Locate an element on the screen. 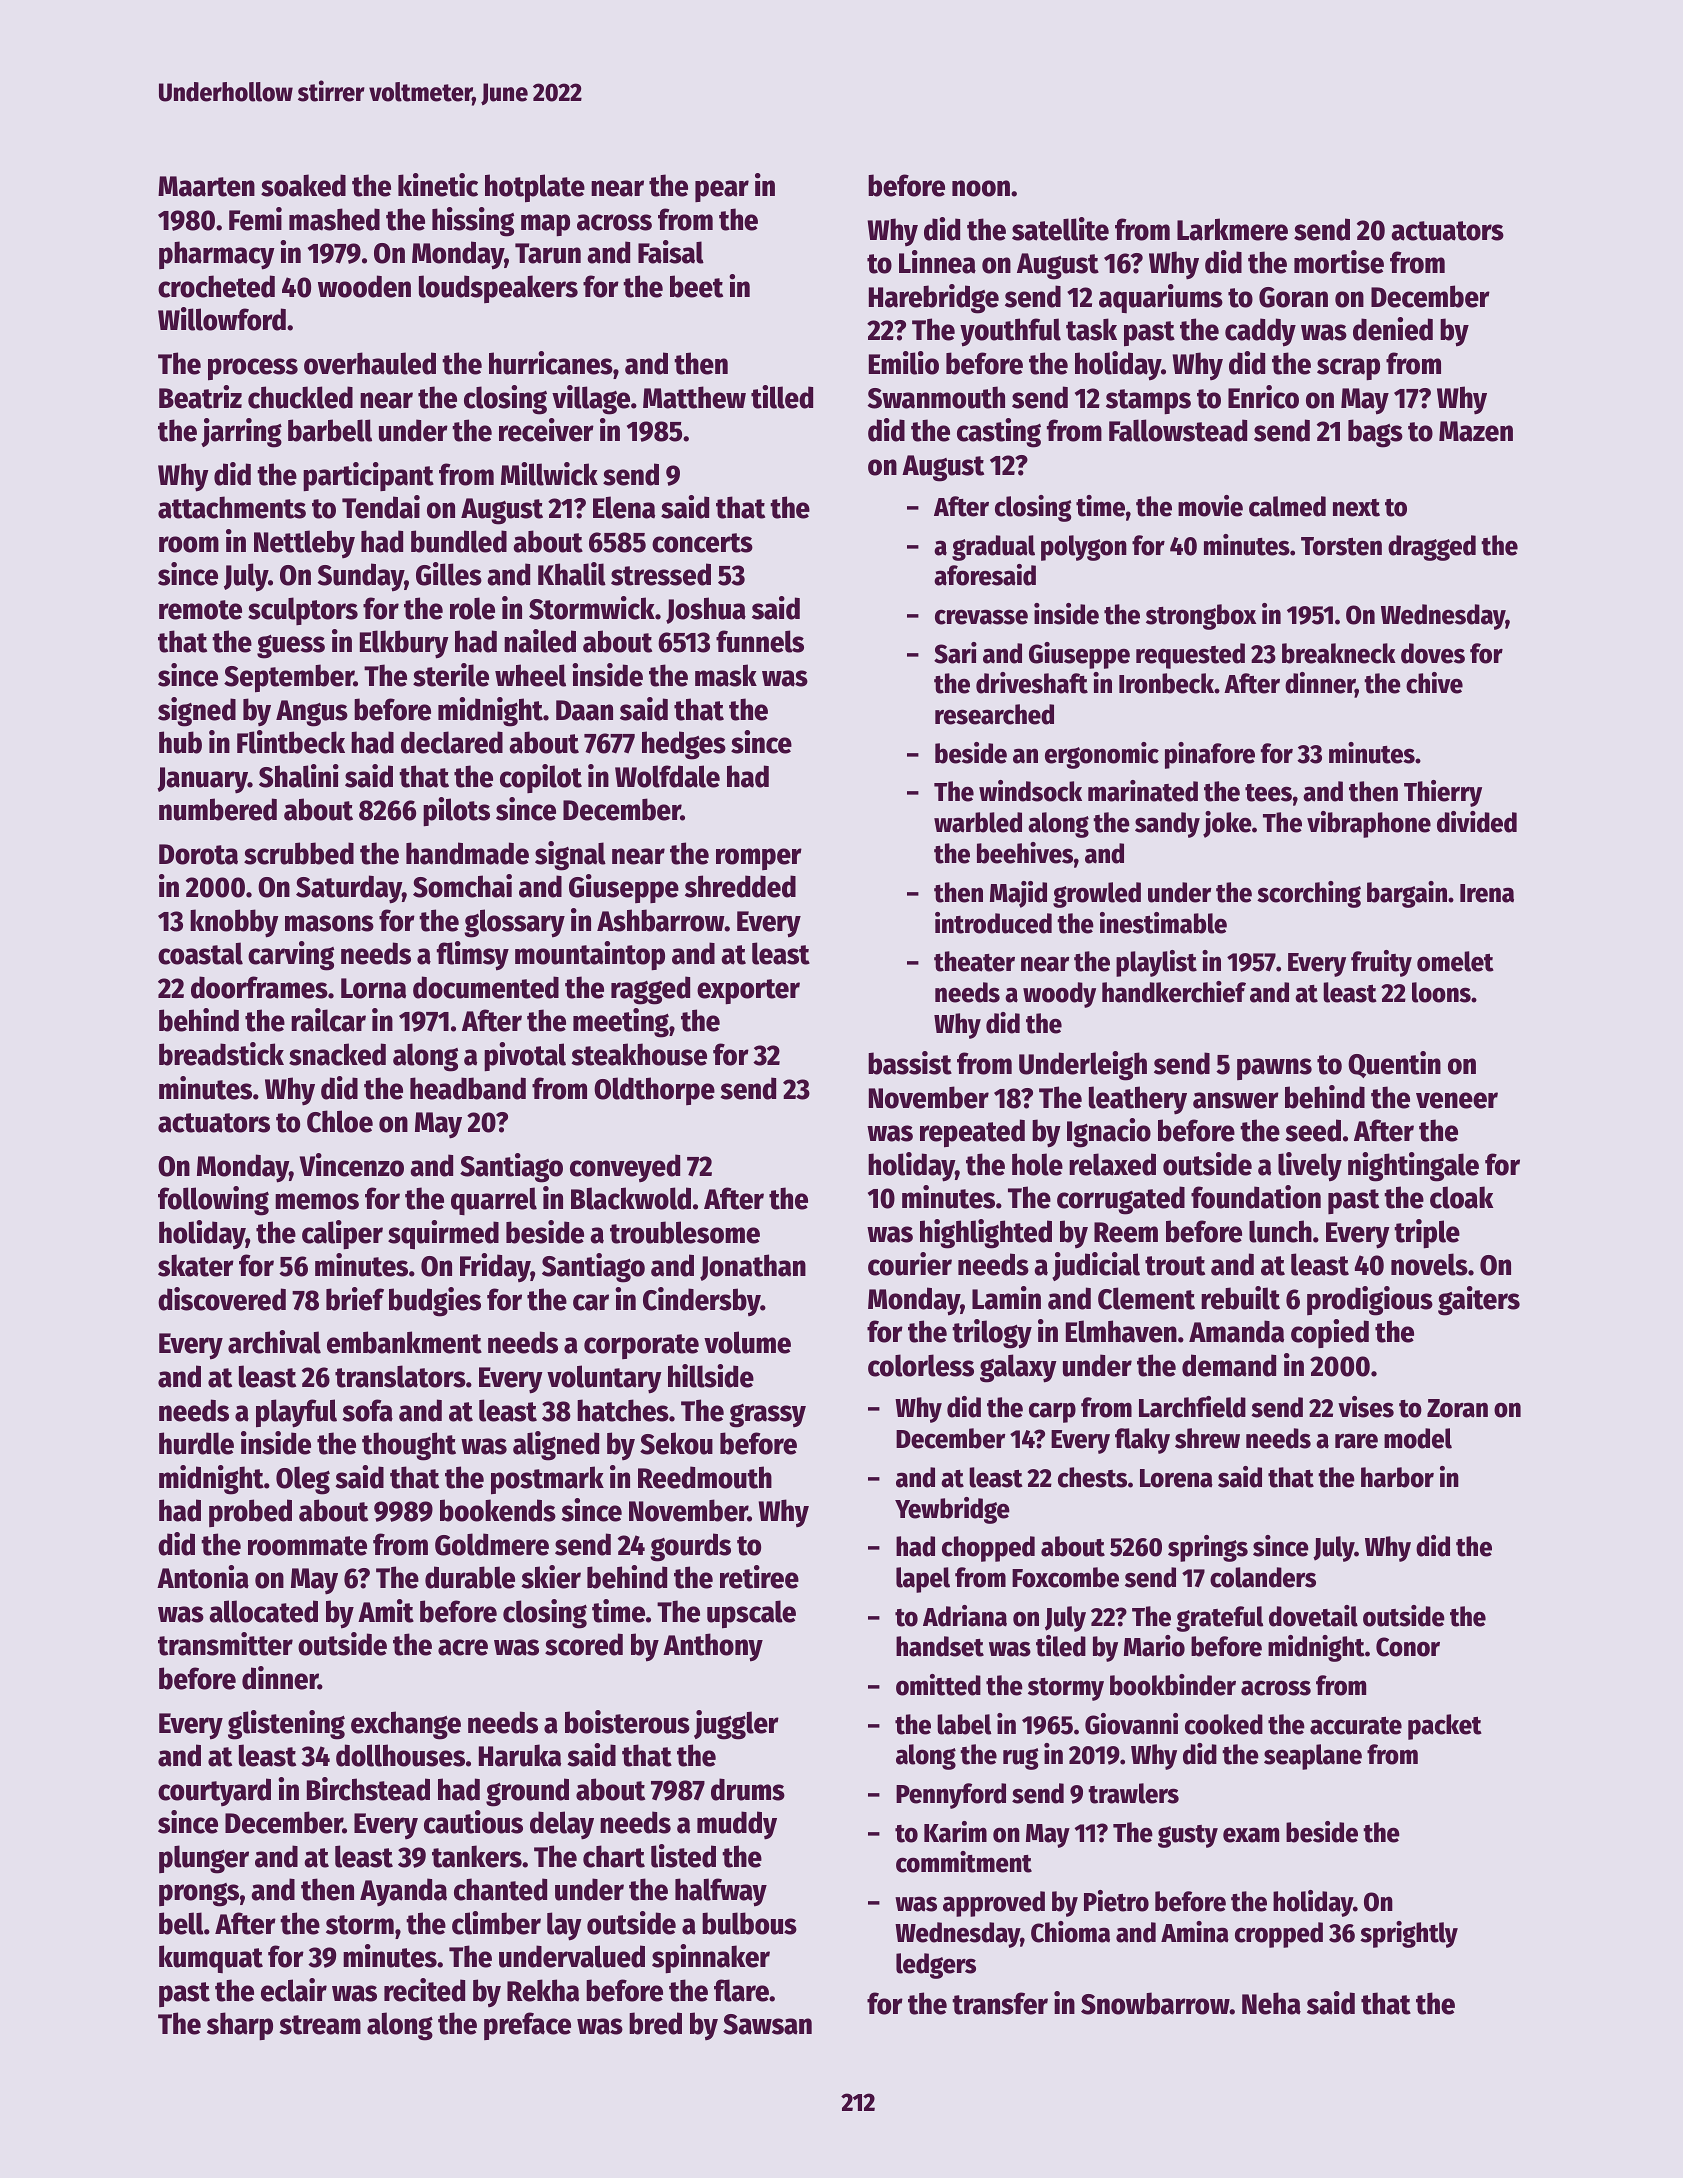 The image size is (1683, 2178). receiver is located at coordinates (546, 430).
